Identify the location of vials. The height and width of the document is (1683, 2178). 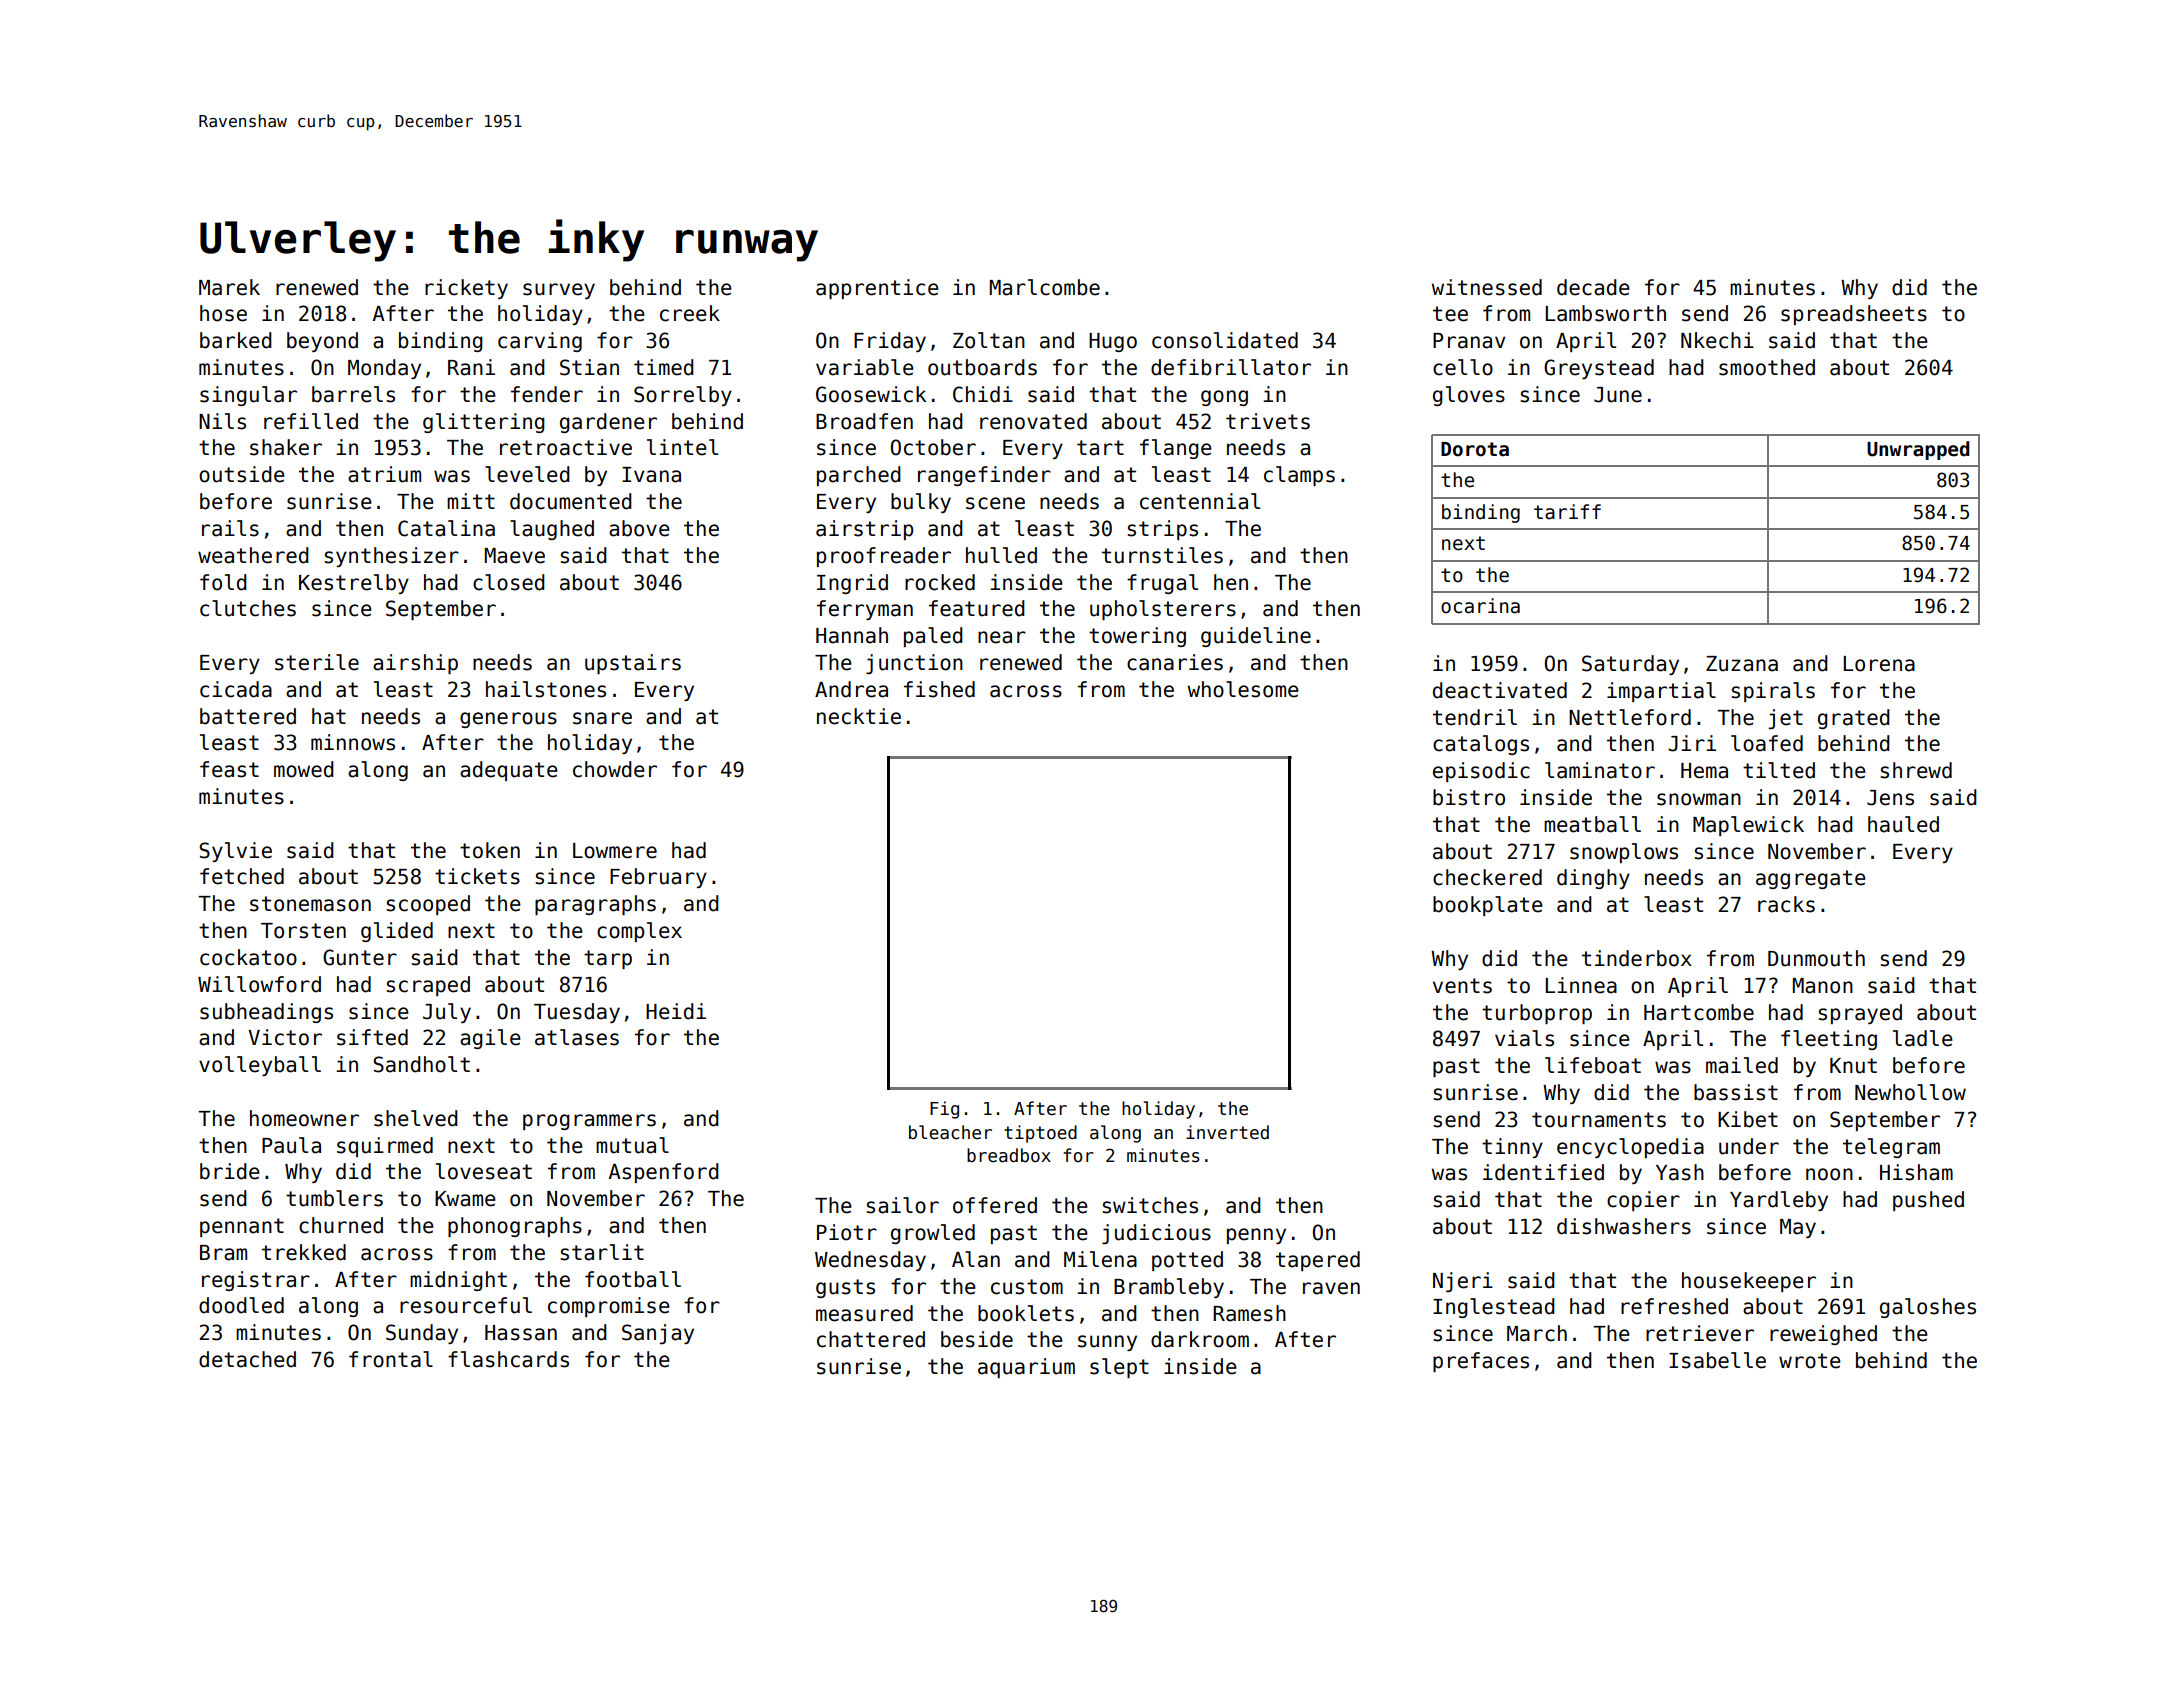
(1524, 1038).
